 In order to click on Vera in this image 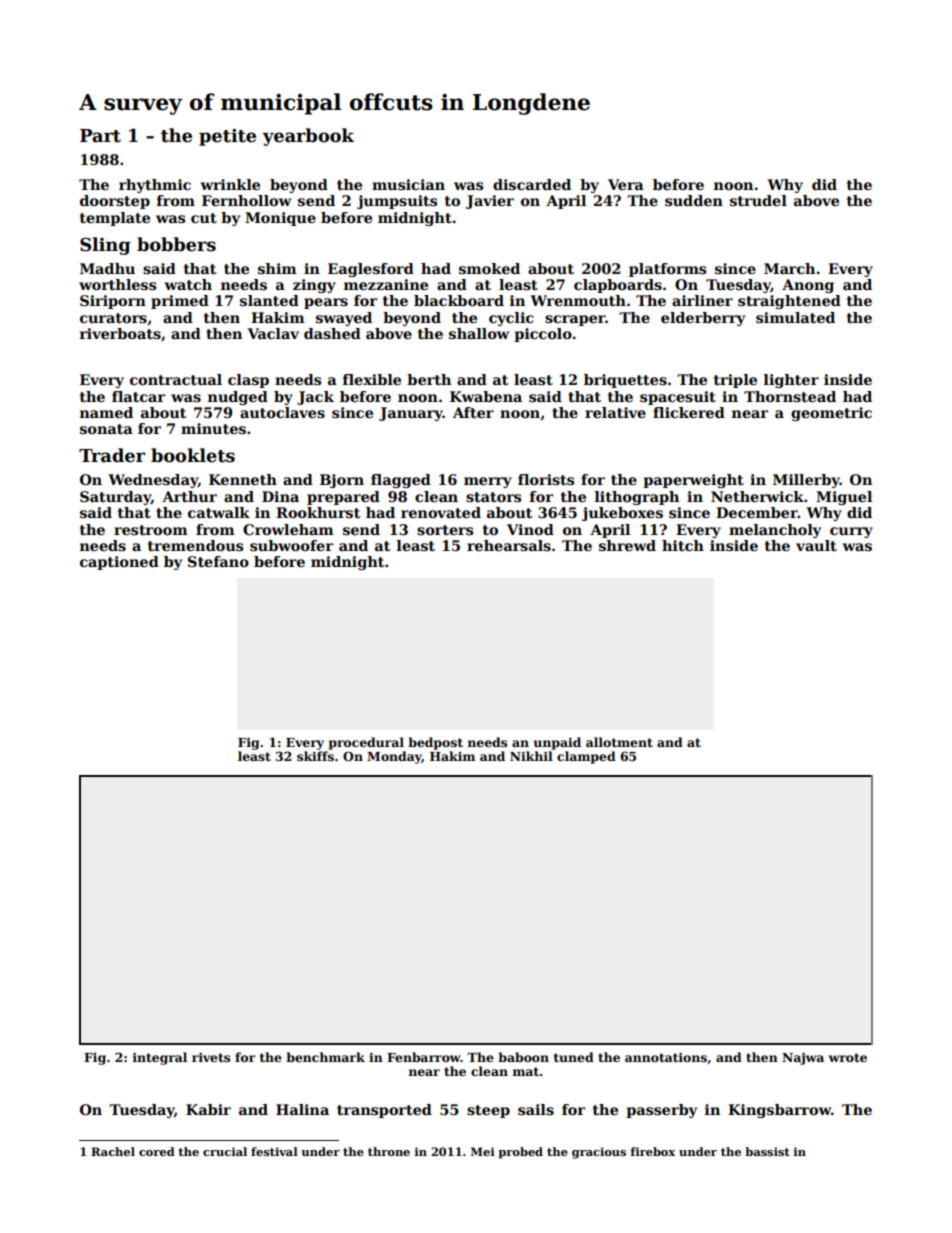, I will do `click(626, 184)`.
